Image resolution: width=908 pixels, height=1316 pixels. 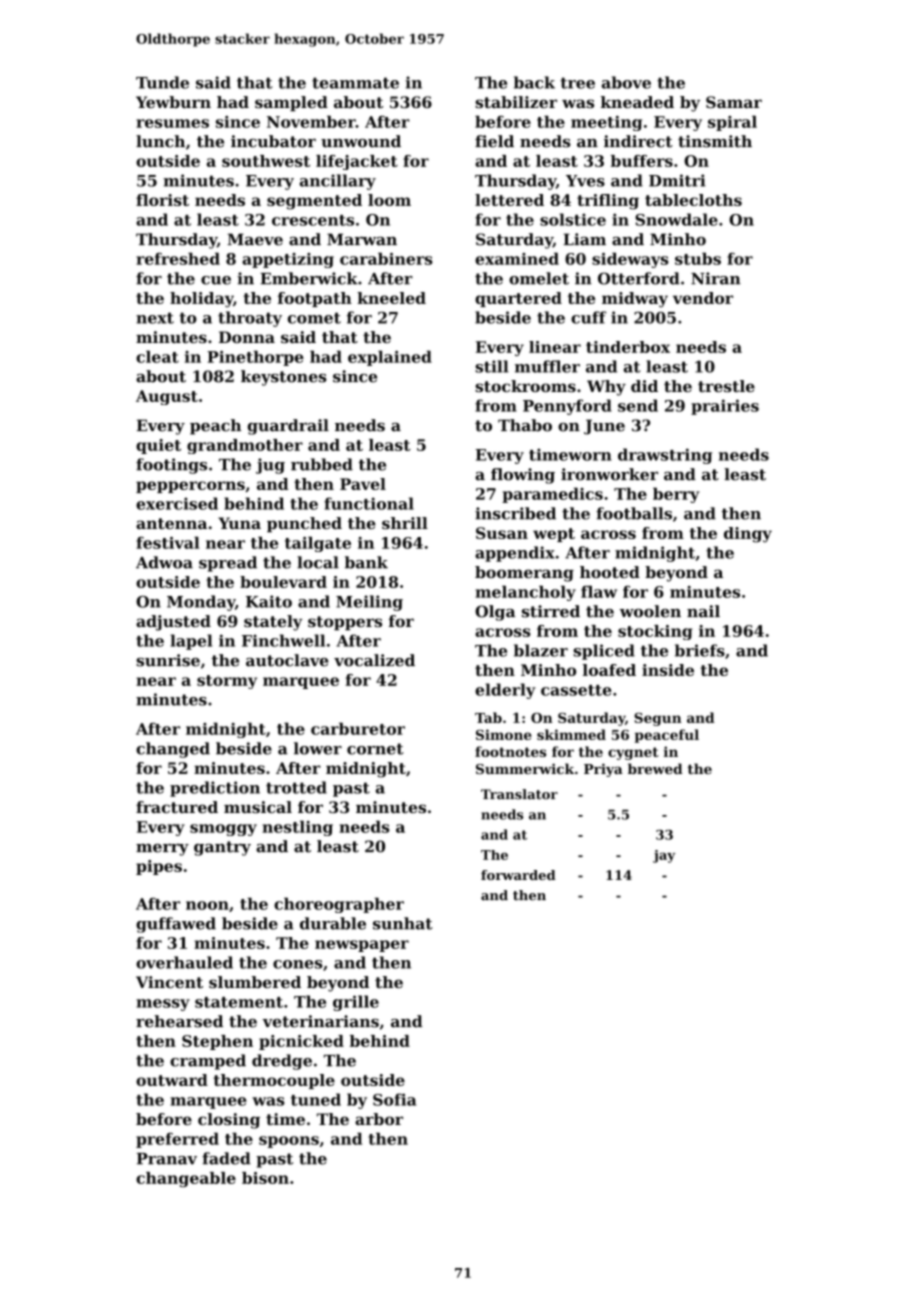 I want to click on Samar, so click(x=734, y=102).
